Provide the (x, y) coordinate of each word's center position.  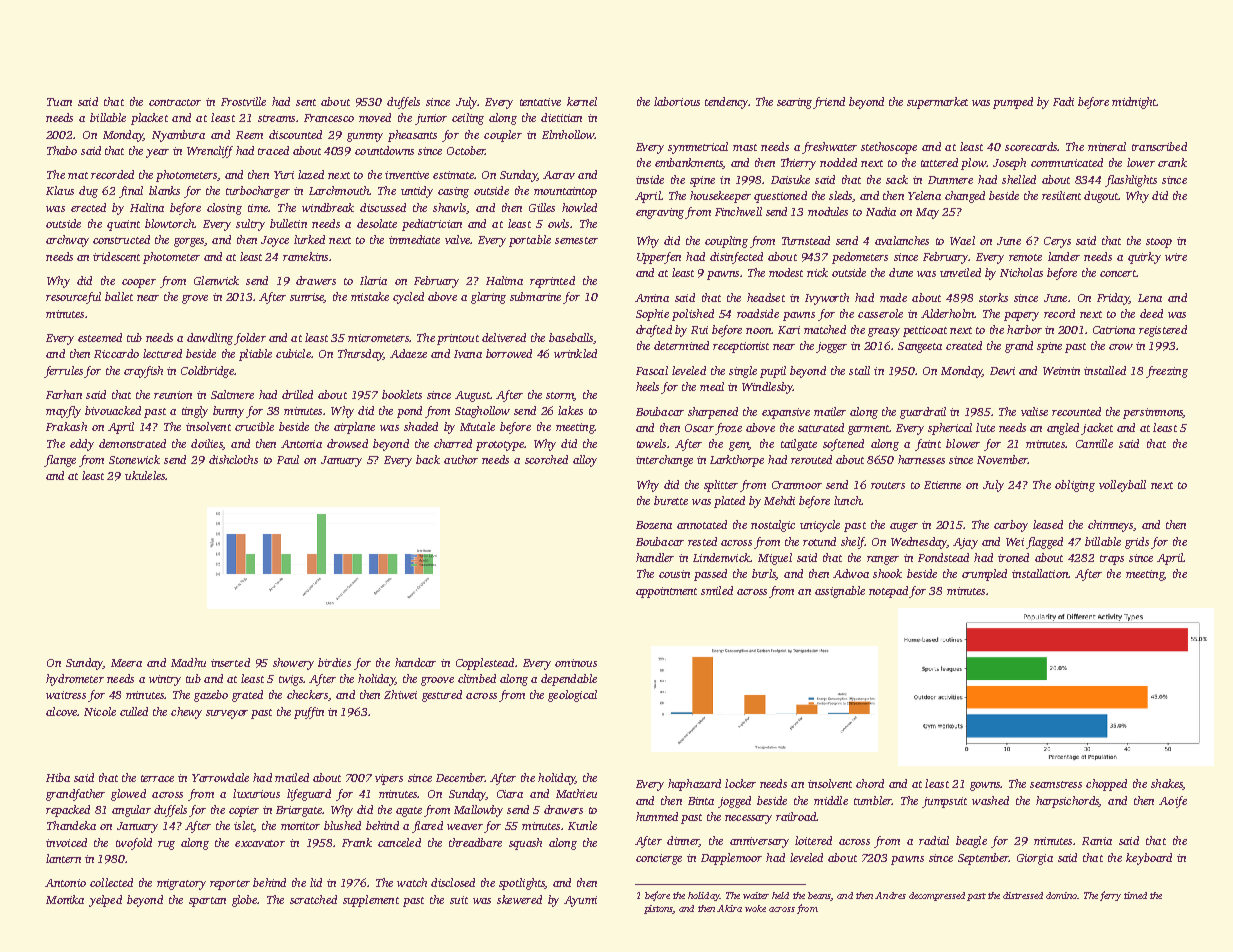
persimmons (1153, 413)
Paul (288, 459)
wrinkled (575, 353)
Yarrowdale (220, 777)
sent (306, 102)
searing (795, 103)
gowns (985, 786)
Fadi (1063, 101)
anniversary (759, 842)
